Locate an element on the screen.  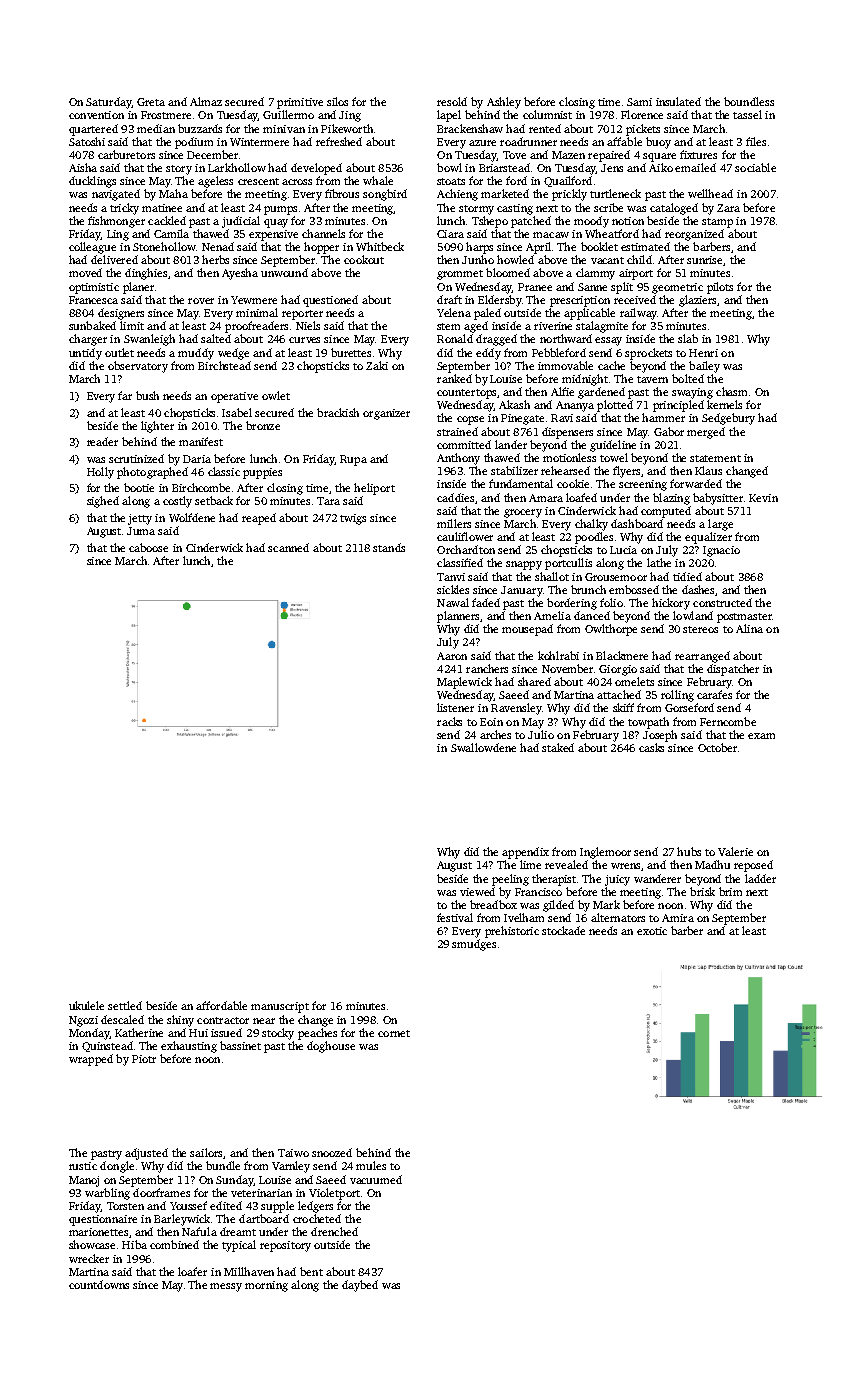
postmaster is located at coordinates (744, 618).
